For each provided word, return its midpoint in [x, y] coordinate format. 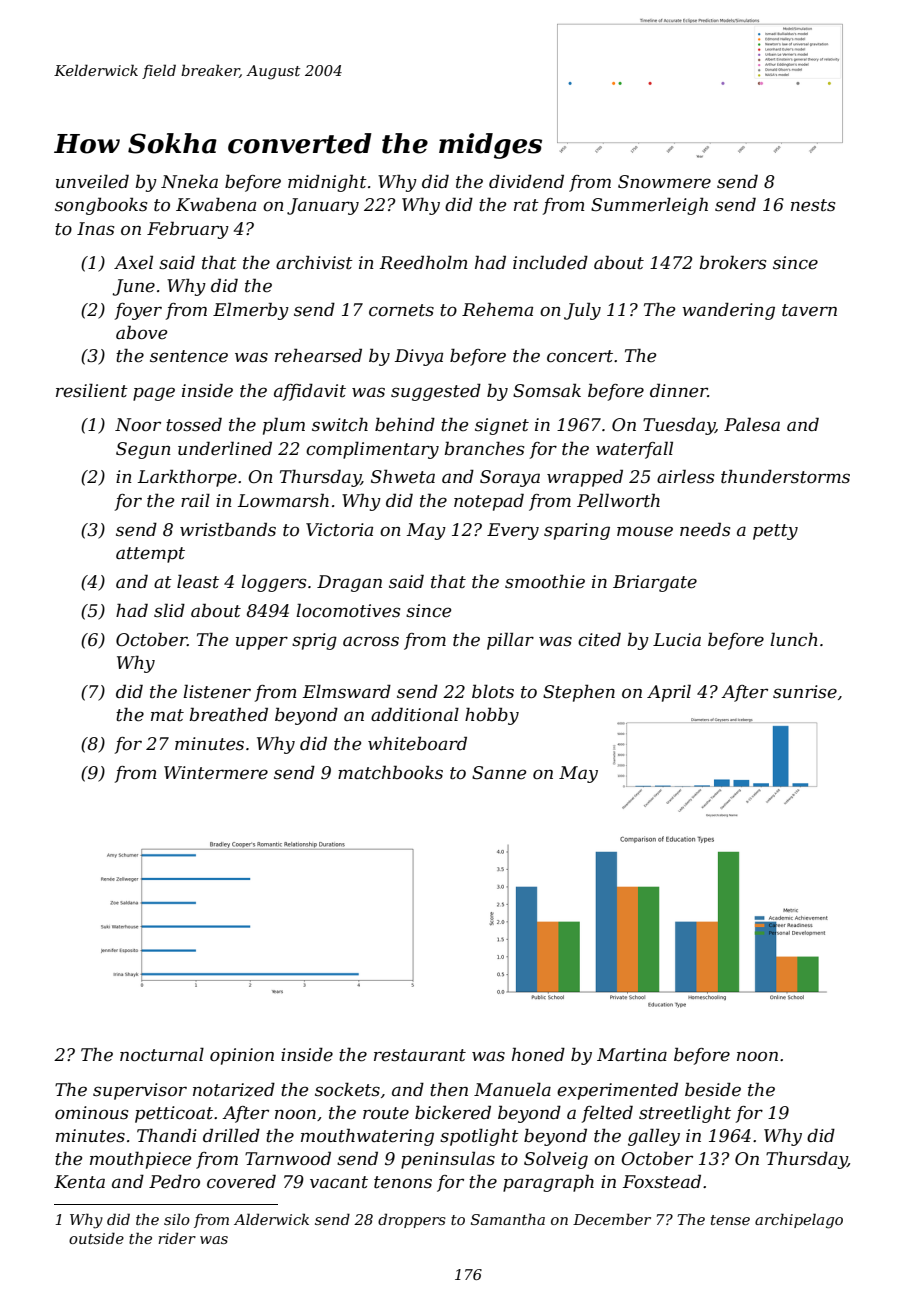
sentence [189, 356]
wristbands [228, 529]
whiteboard [417, 743]
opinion [242, 1056]
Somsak [547, 390]
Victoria [339, 530]
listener [217, 691]
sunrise [805, 692]
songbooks [101, 206]
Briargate [655, 583]
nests [813, 205]
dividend [526, 181]
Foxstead [662, 1181]
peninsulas [448, 1160]
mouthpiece [140, 1160]
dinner [679, 390]
